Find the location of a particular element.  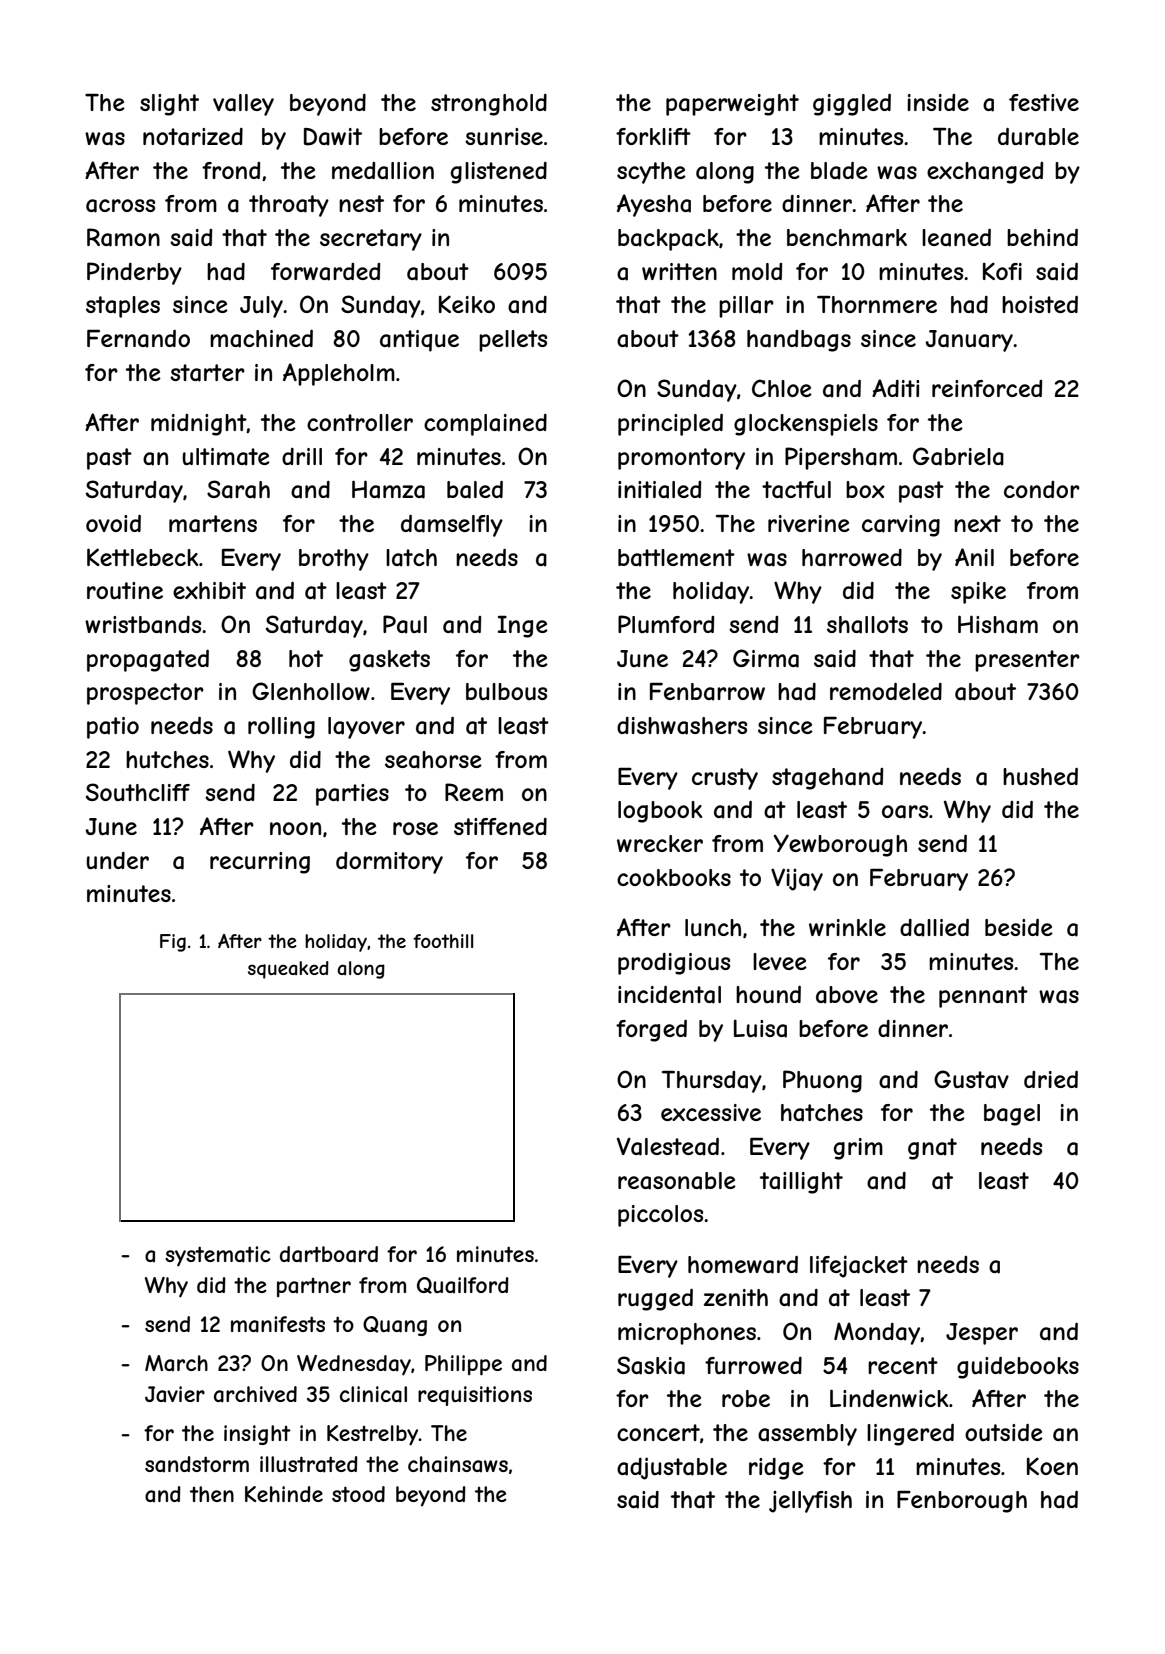

patio is located at coordinates (113, 728).
